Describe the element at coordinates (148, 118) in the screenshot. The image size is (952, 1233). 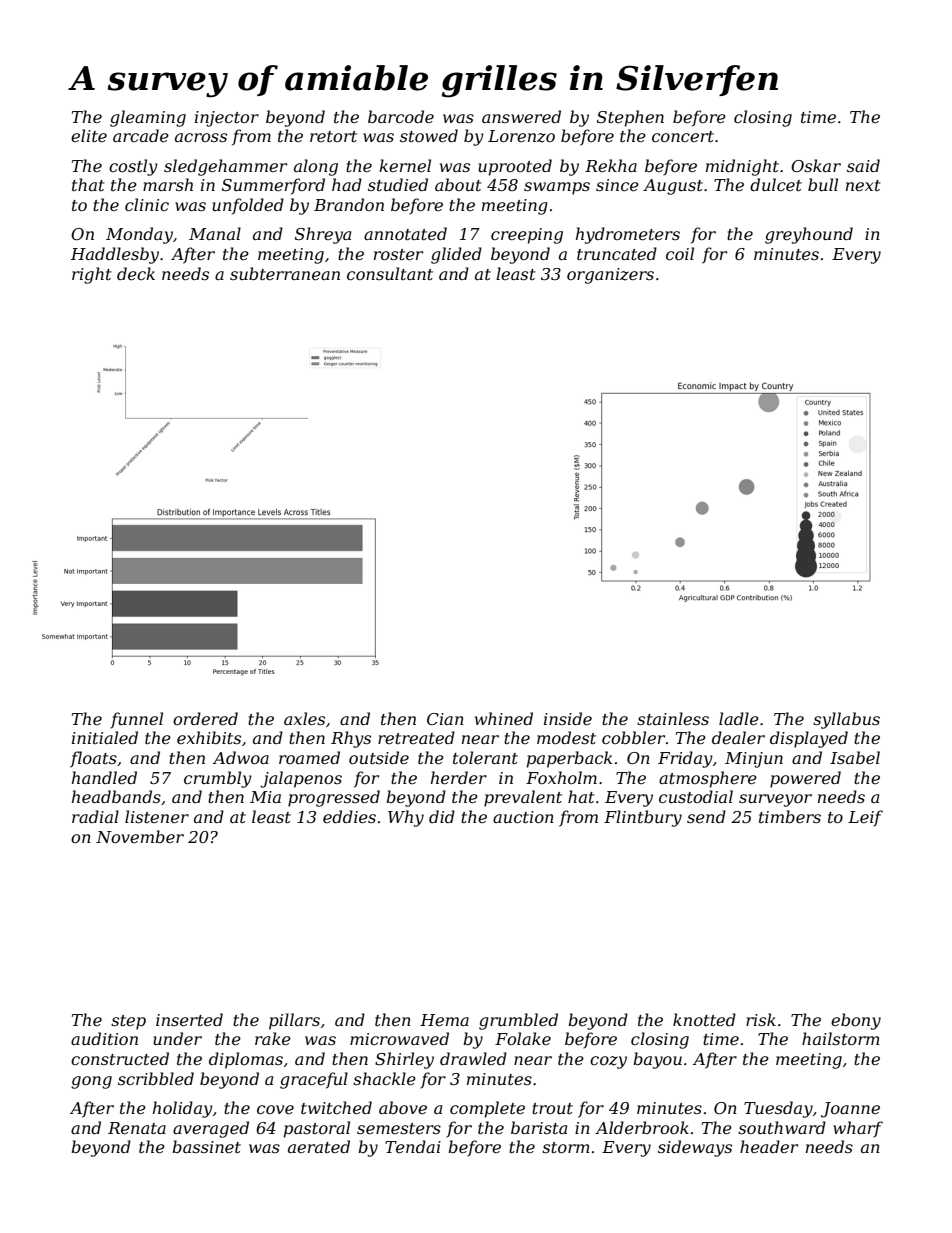
I see `gleaming` at that location.
